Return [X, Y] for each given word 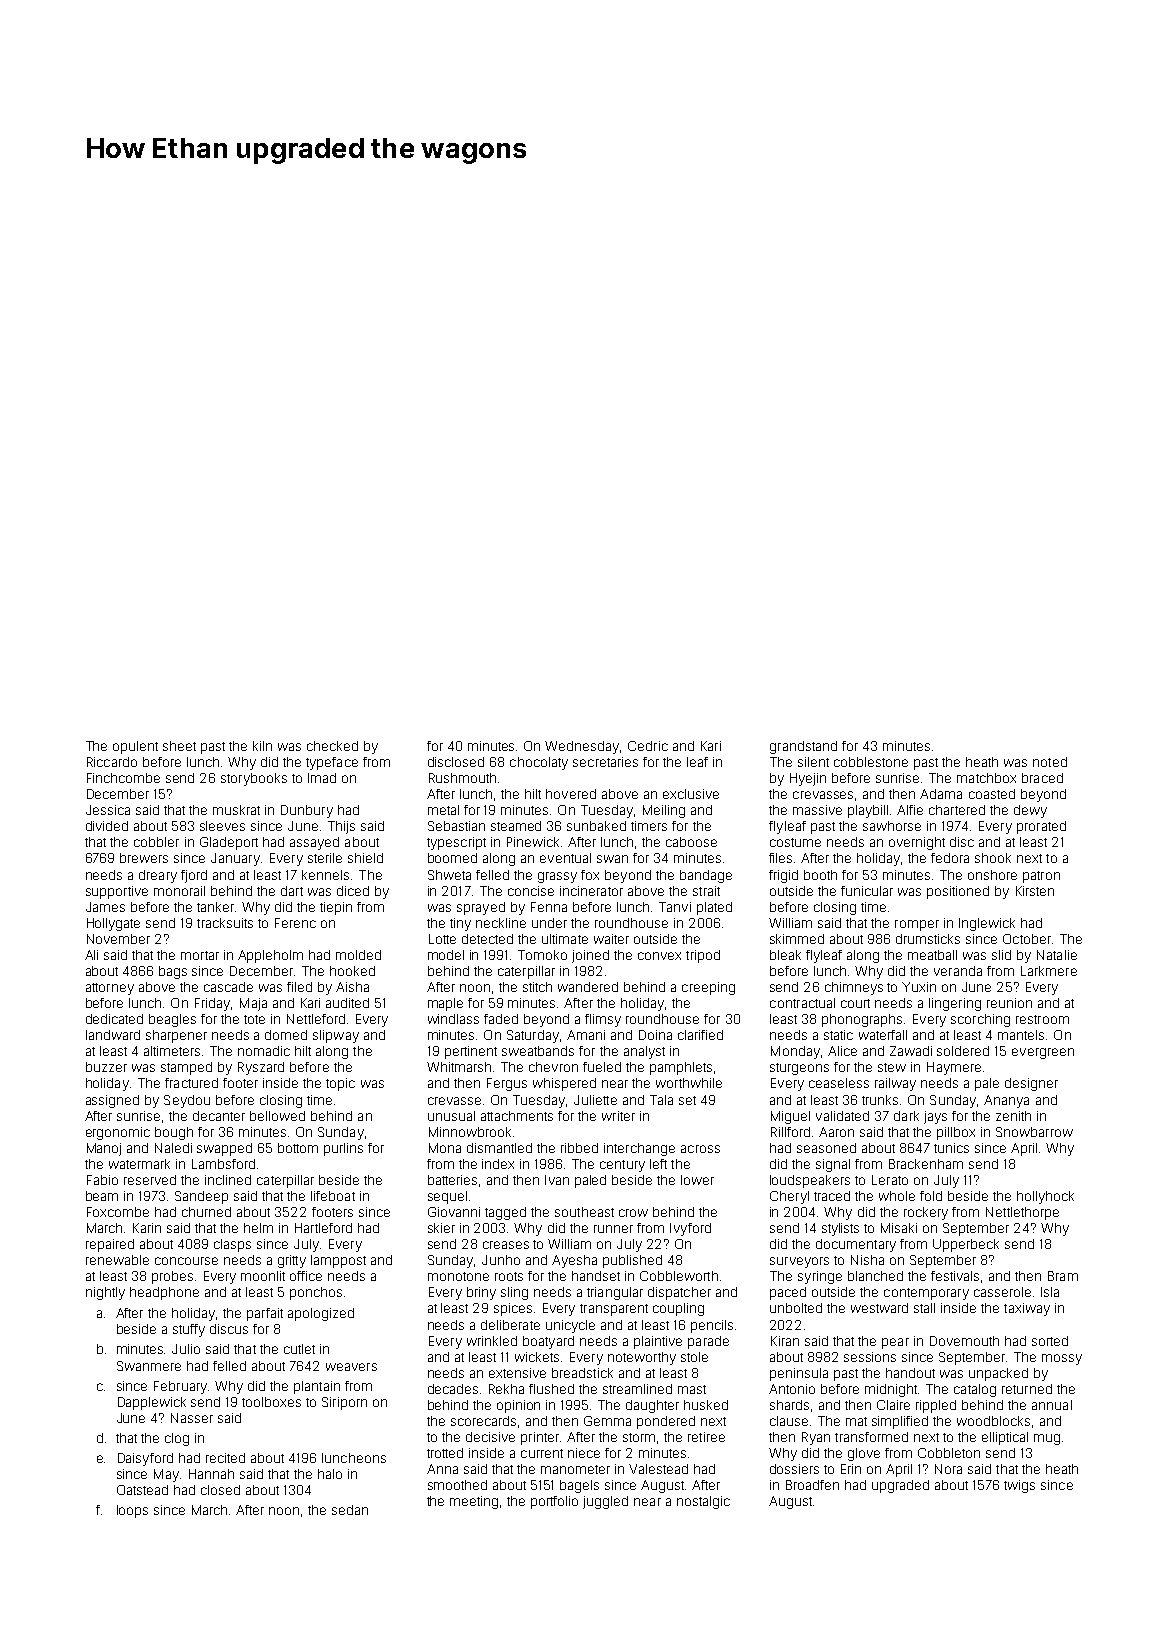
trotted [445, 1453]
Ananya [1006, 1101]
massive [817, 810]
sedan [350, 1510]
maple [445, 1004]
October [1027, 939]
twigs [1019, 1486]
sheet [179, 746]
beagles [172, 1020]
